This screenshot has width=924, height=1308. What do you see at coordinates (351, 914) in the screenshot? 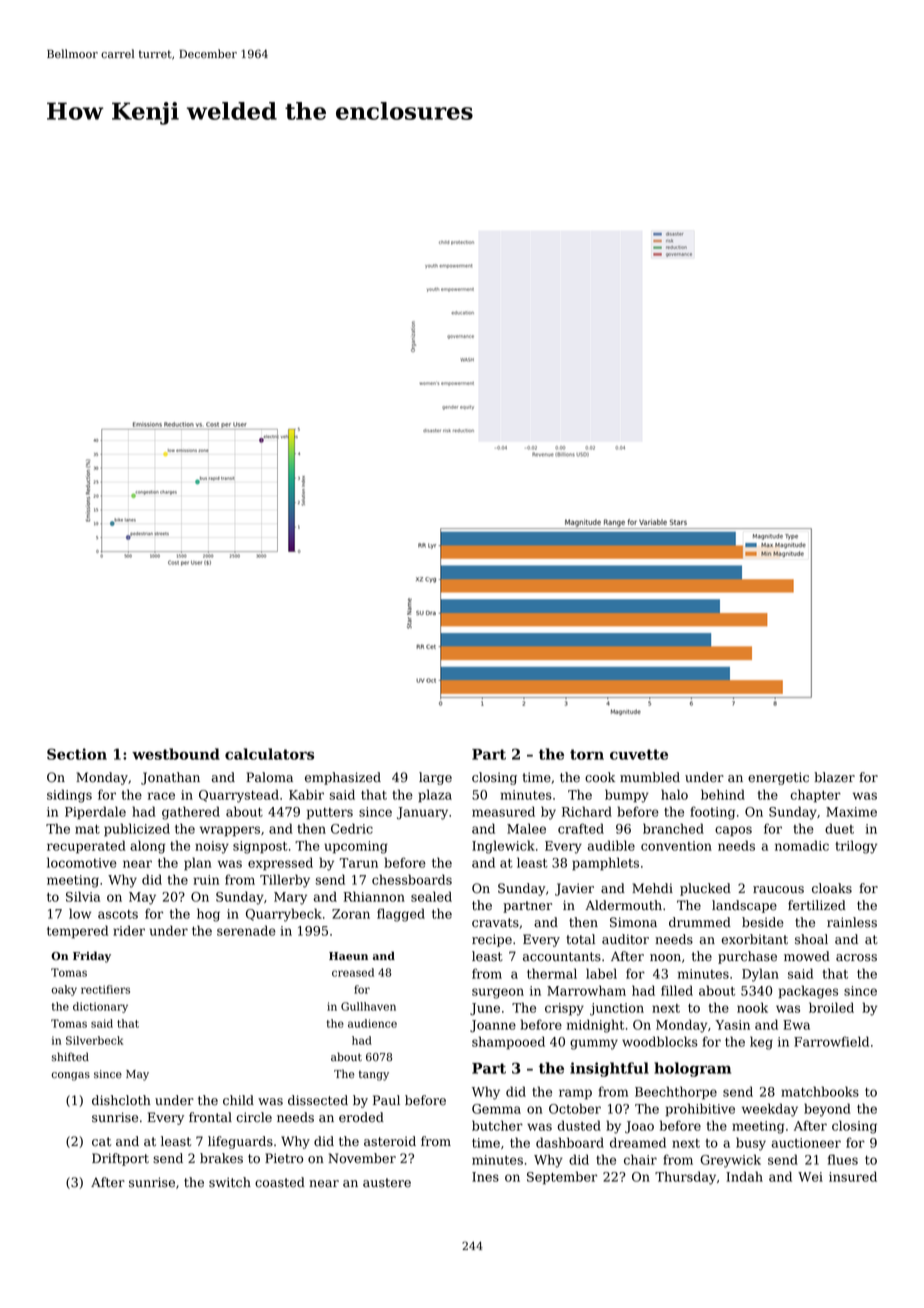
I see `Zoran` at bounding box center [351, 914].
